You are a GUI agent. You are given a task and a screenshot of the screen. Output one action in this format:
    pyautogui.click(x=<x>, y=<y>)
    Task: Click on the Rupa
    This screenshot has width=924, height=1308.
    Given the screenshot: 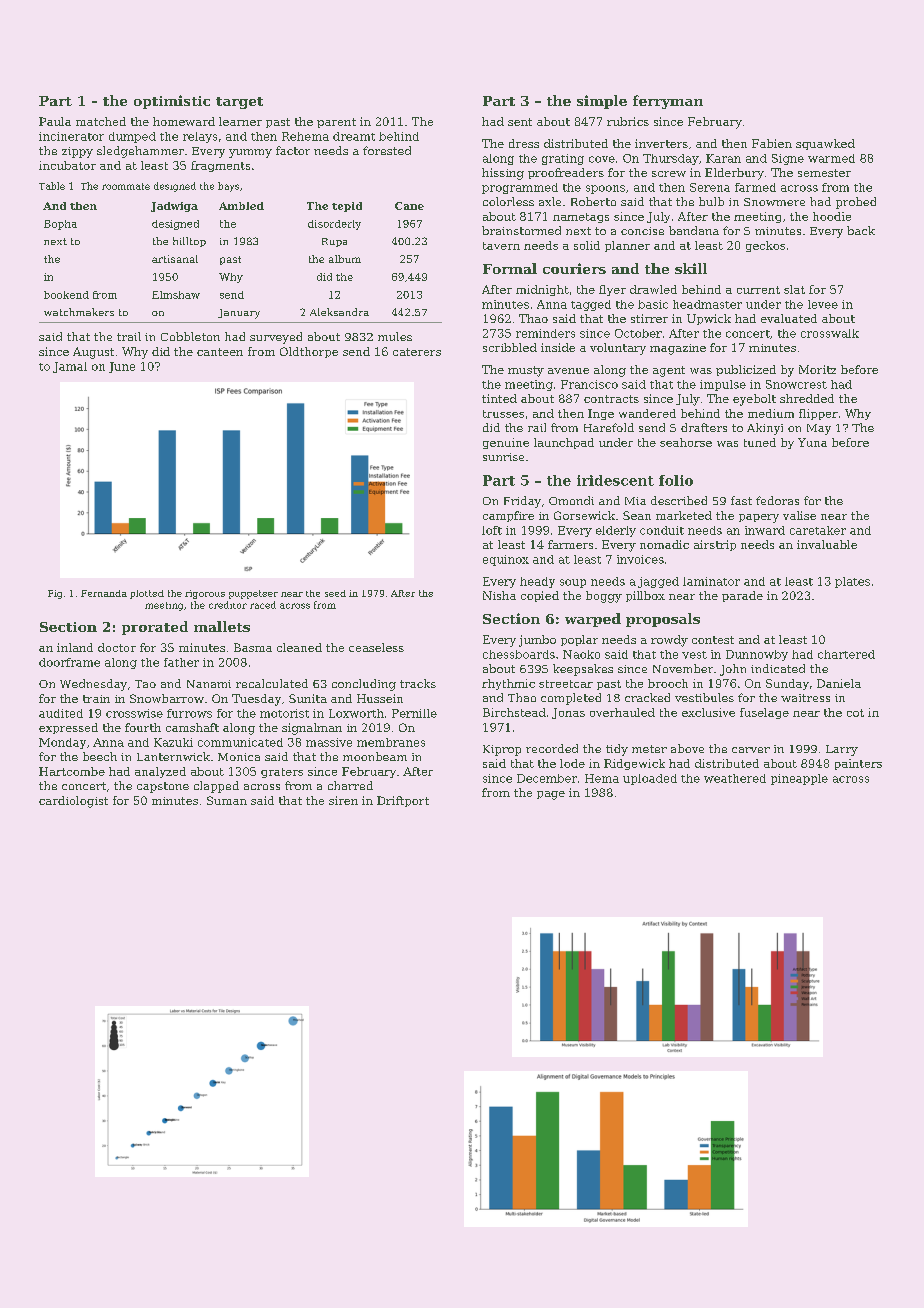 What is the action you would take?
    pyautogui.click(x=334, y=242)
